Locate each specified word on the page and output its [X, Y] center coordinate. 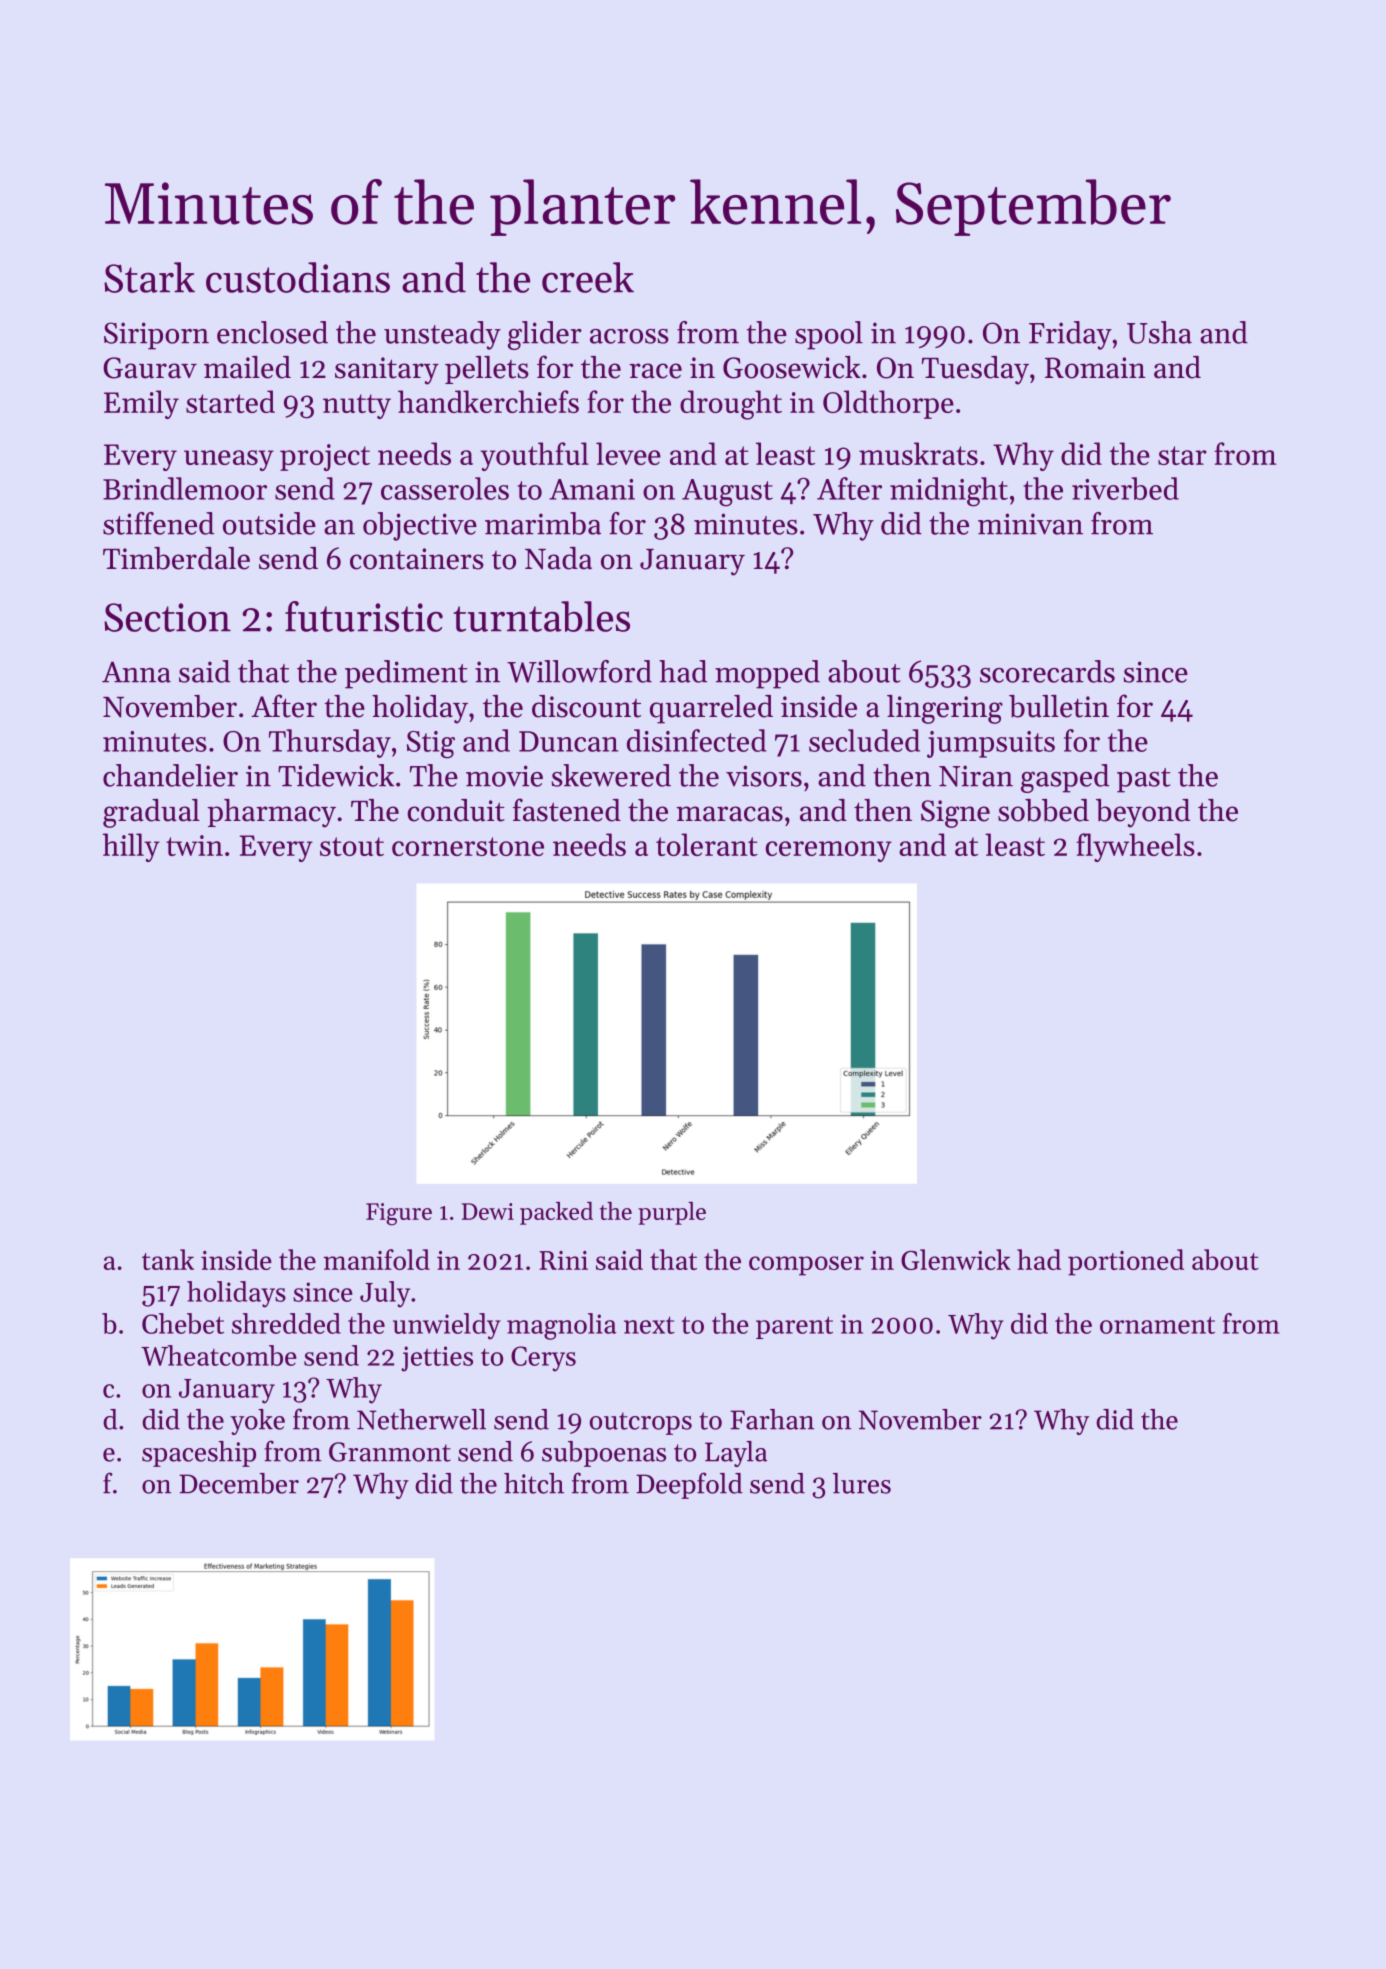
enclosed [272, 332]
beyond [1143, 813]
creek [588, 277]
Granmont [390, 1452]
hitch [534, 1483]
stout [352, 846]
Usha [1159, 332]
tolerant [707, 844]
